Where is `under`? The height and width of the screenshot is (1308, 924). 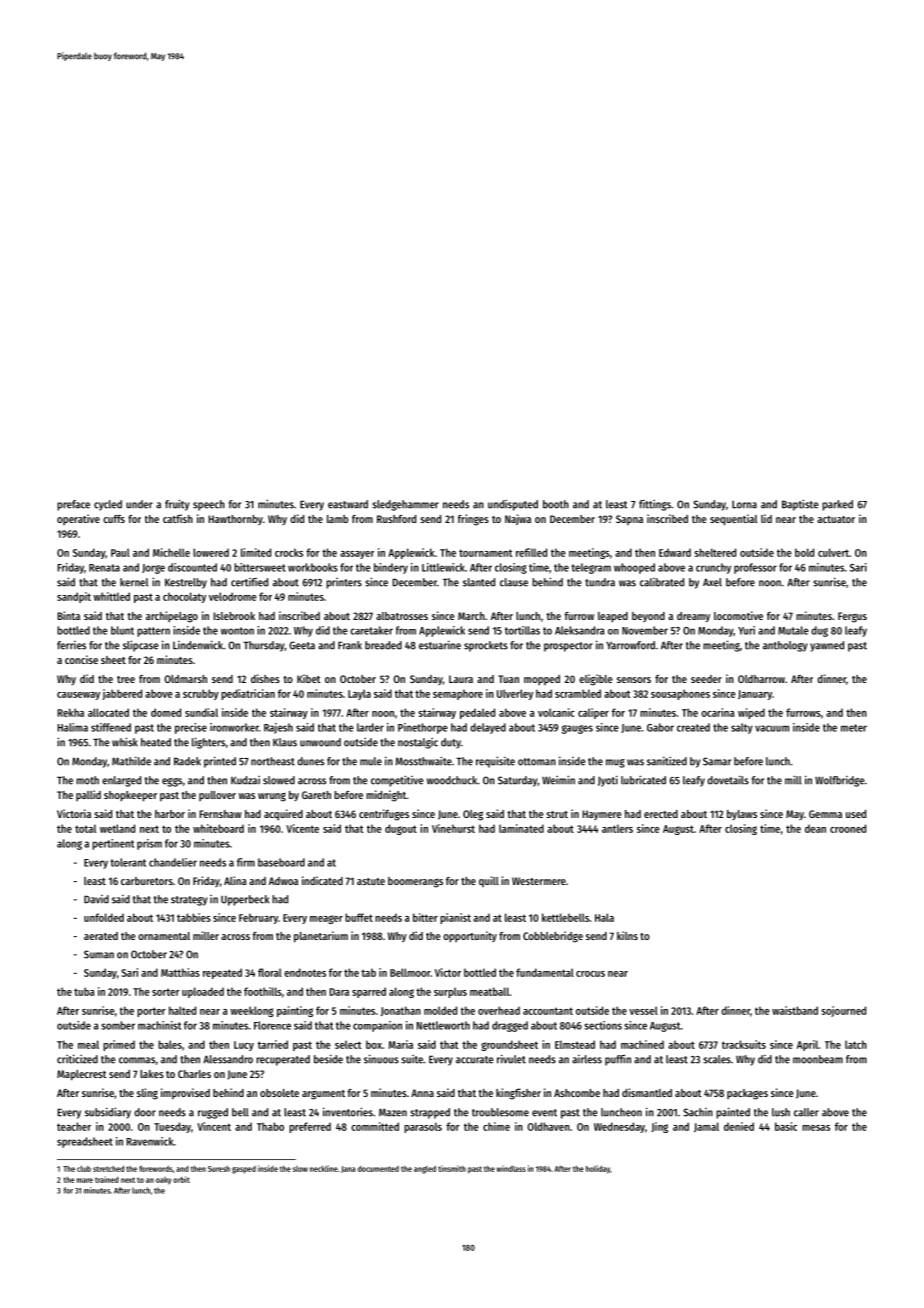 under is located at coordinates (139, 504).
